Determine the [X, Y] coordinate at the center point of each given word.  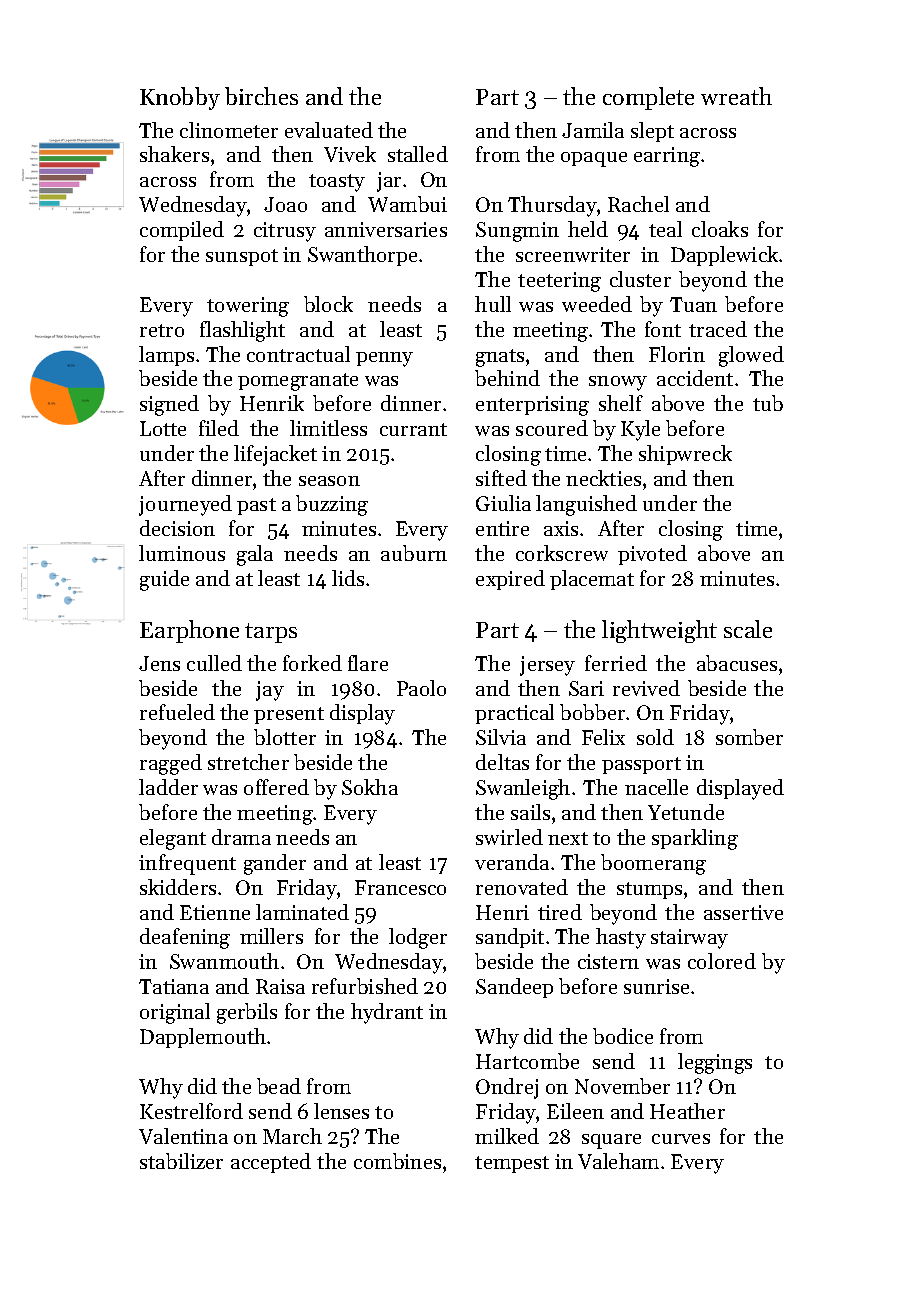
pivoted [652, 555]
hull [493, 304]
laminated [302, 912]
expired [510, 580]
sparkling [695, 839]
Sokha [370, 787]
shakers [174, 154]
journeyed [185, 505]
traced [718, 329]
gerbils [247, 1013]
